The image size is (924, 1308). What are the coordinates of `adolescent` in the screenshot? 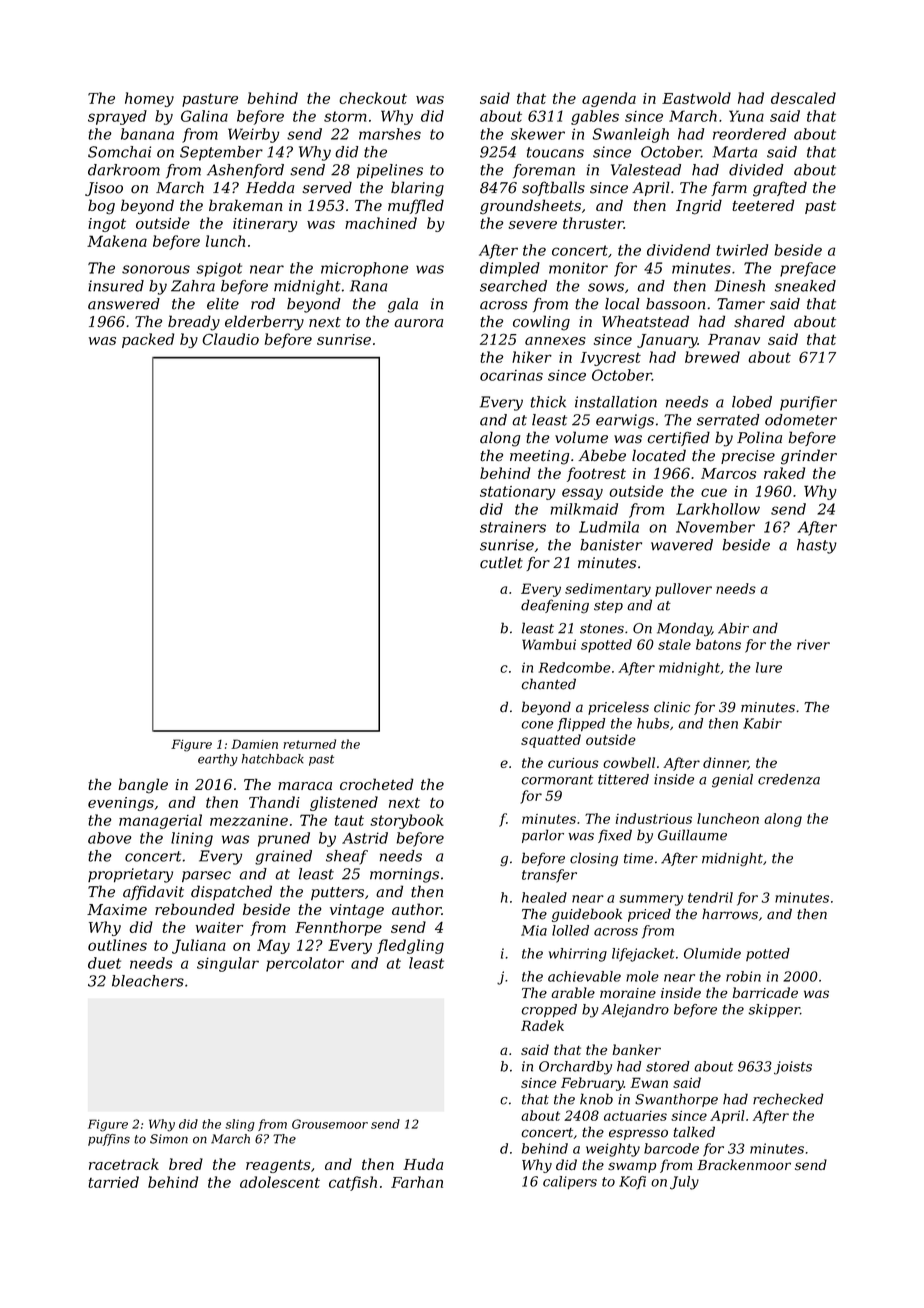 It's located at (280, 1182).
